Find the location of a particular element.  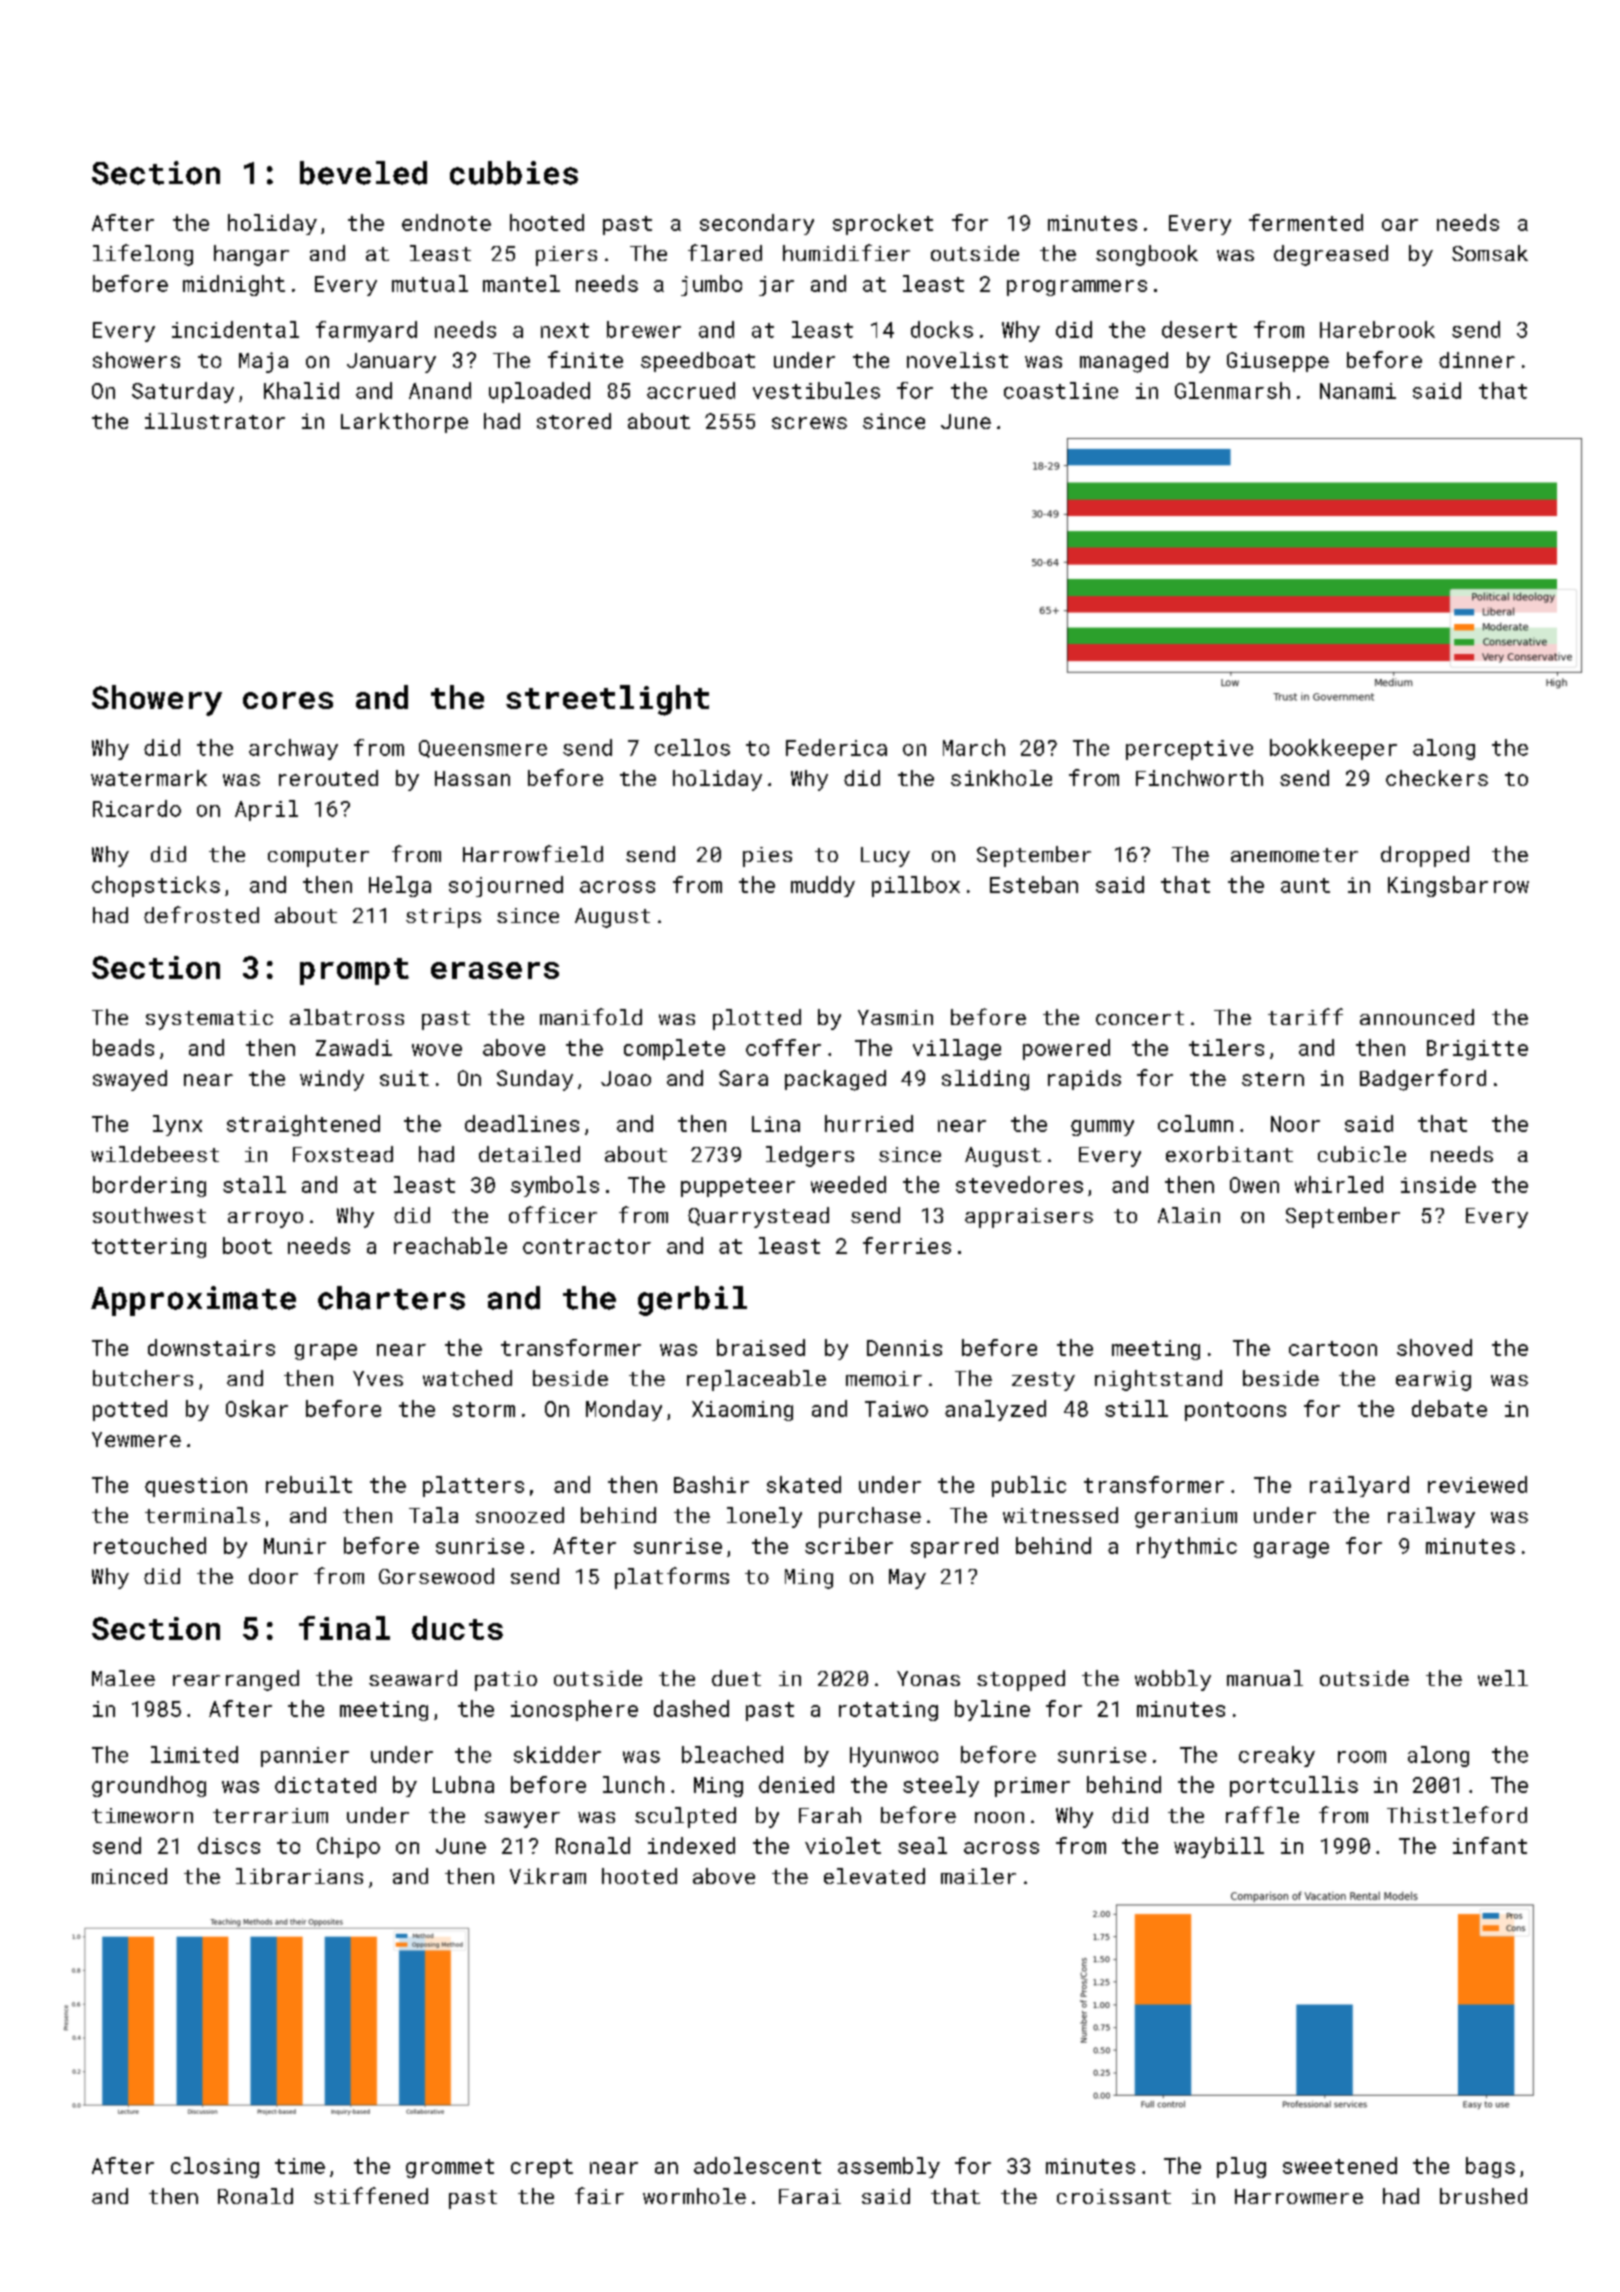

mantel is located at coordinates (521, 283).
